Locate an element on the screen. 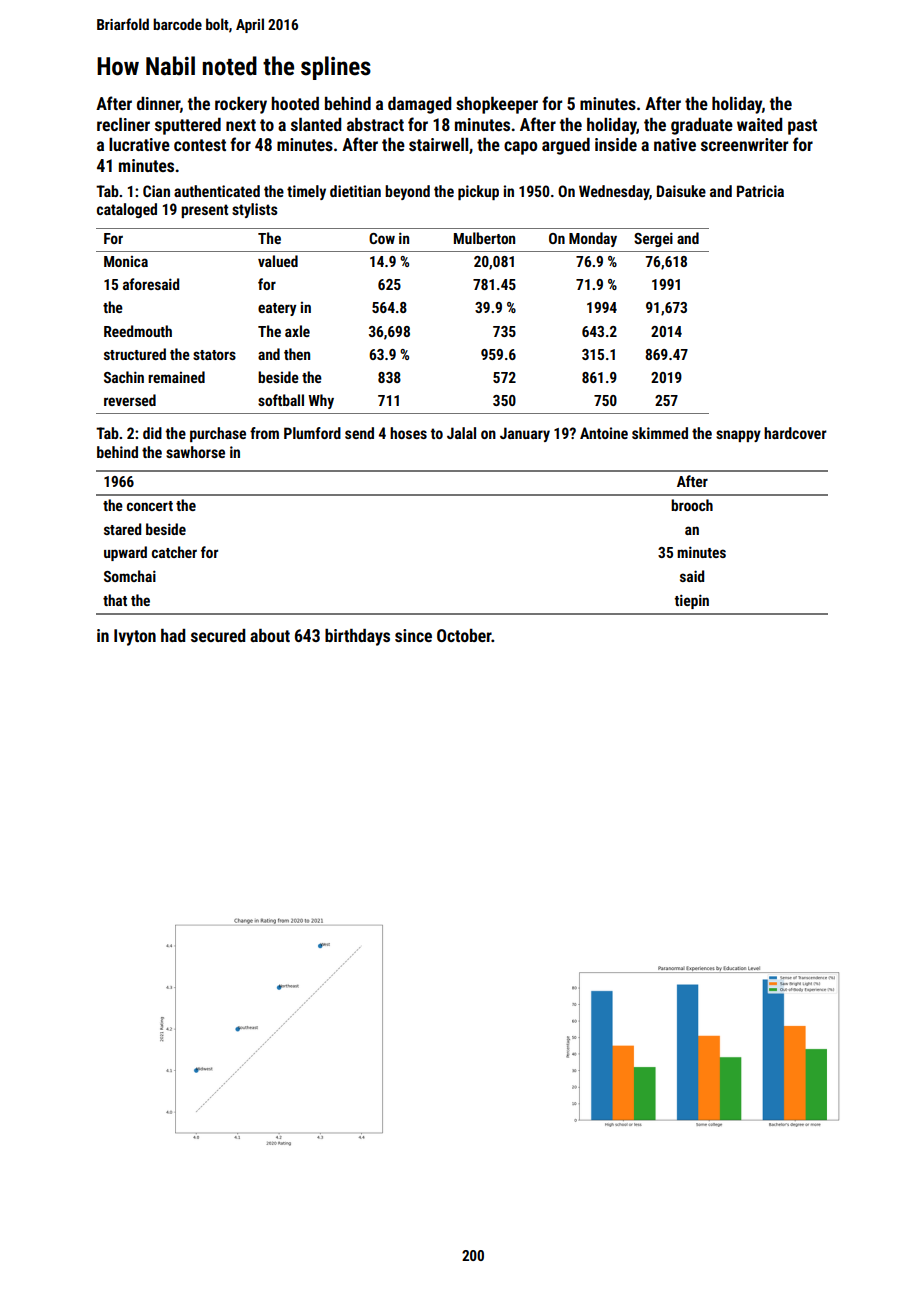 Image resolution: width=924 pixels, height=1314 pixels. native is located at coordinates (675, 144).
